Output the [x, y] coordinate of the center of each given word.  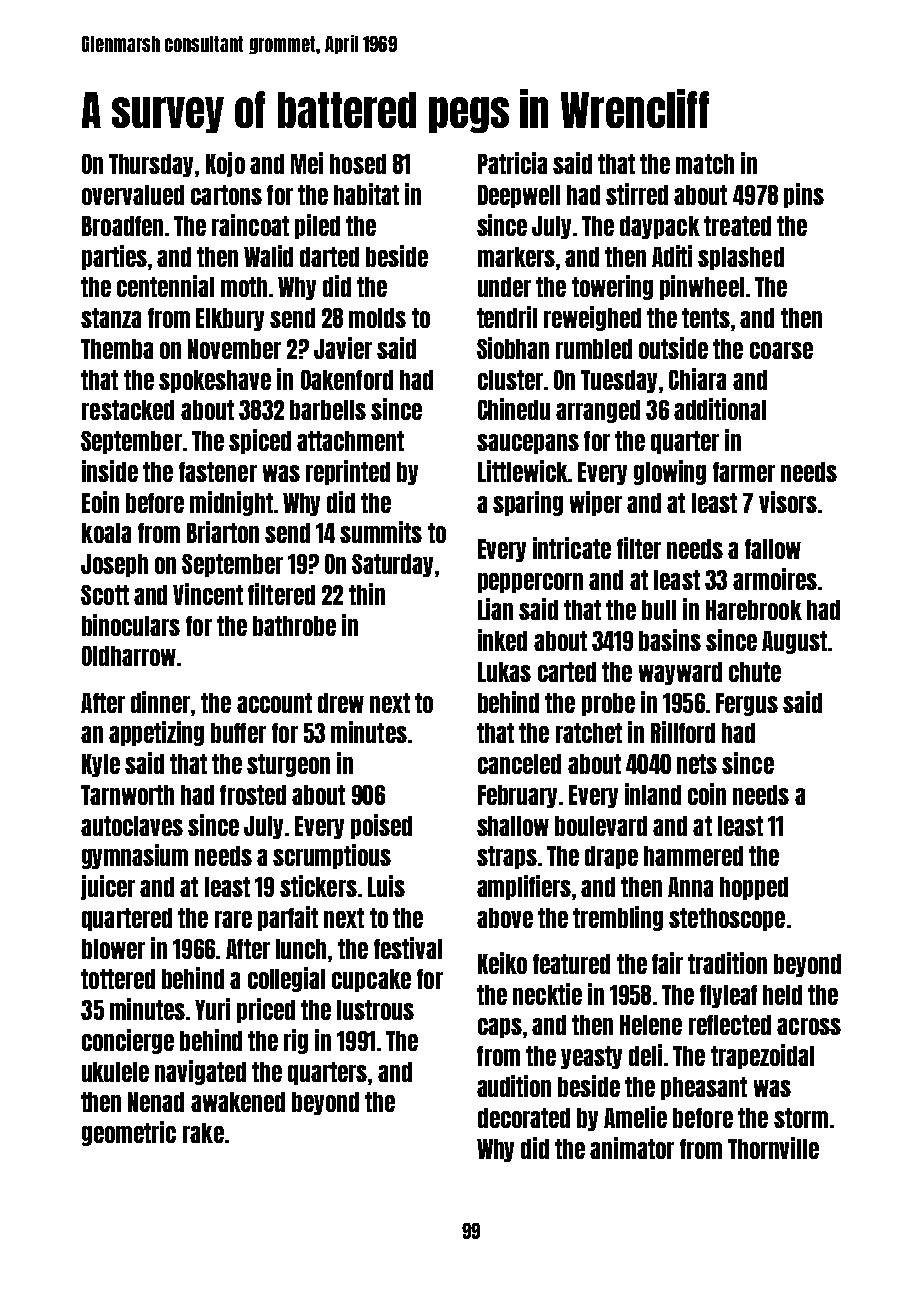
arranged [598, 411]
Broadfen [122, 226]
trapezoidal [762, 1056]
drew [341, 703]
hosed [358, 164]
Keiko [502, 963]
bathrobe [294, 626]
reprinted [348, 472]
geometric [129, 1133]
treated [737, 226]
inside [110, 471]
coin [707, 794]
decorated [524, 1118]
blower [113, 949]
